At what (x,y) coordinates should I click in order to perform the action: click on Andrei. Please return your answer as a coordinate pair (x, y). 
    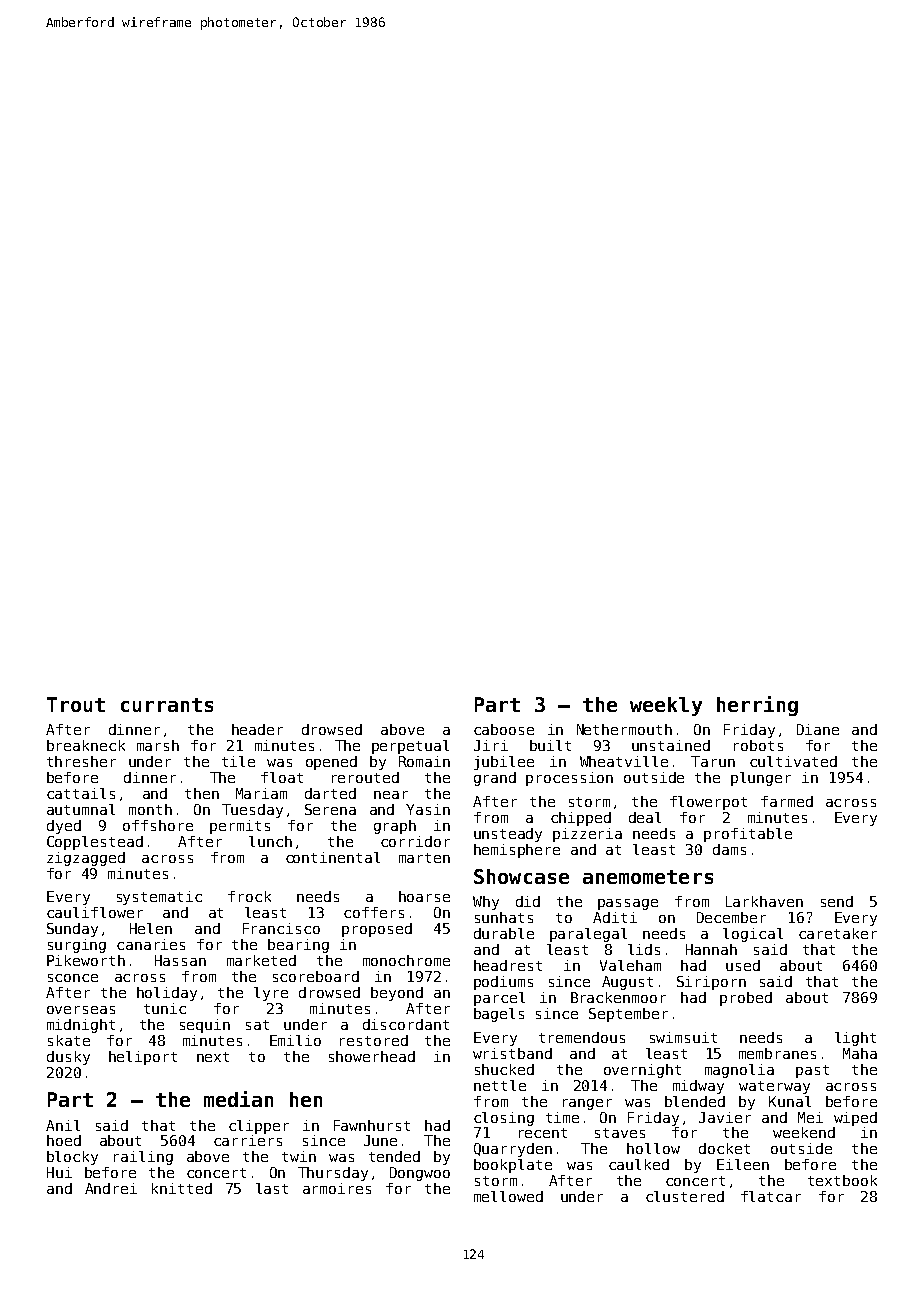
    Looking at the image, I should click on (111, 1188).
